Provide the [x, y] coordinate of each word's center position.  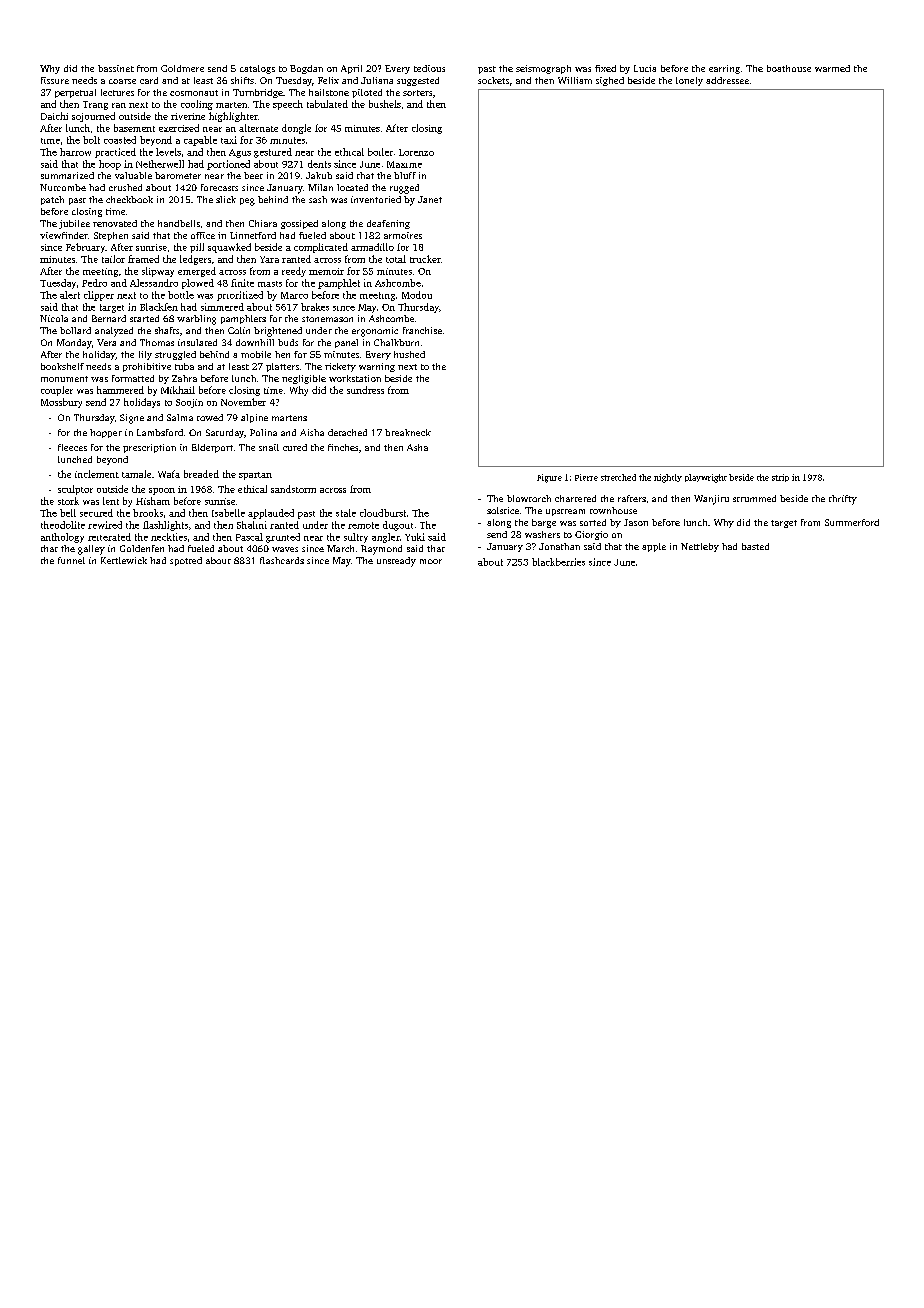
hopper [106, 433]
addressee [727, 80]
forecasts [219, 187]
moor [431, 561]
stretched [618, 477]
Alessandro [154, 283]
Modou [417, 295]
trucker [425, 259]
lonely [689, 81]
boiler [380, 152]
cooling [197, 105]
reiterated [109, 537]
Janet [430, 199]
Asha [417, 447]
